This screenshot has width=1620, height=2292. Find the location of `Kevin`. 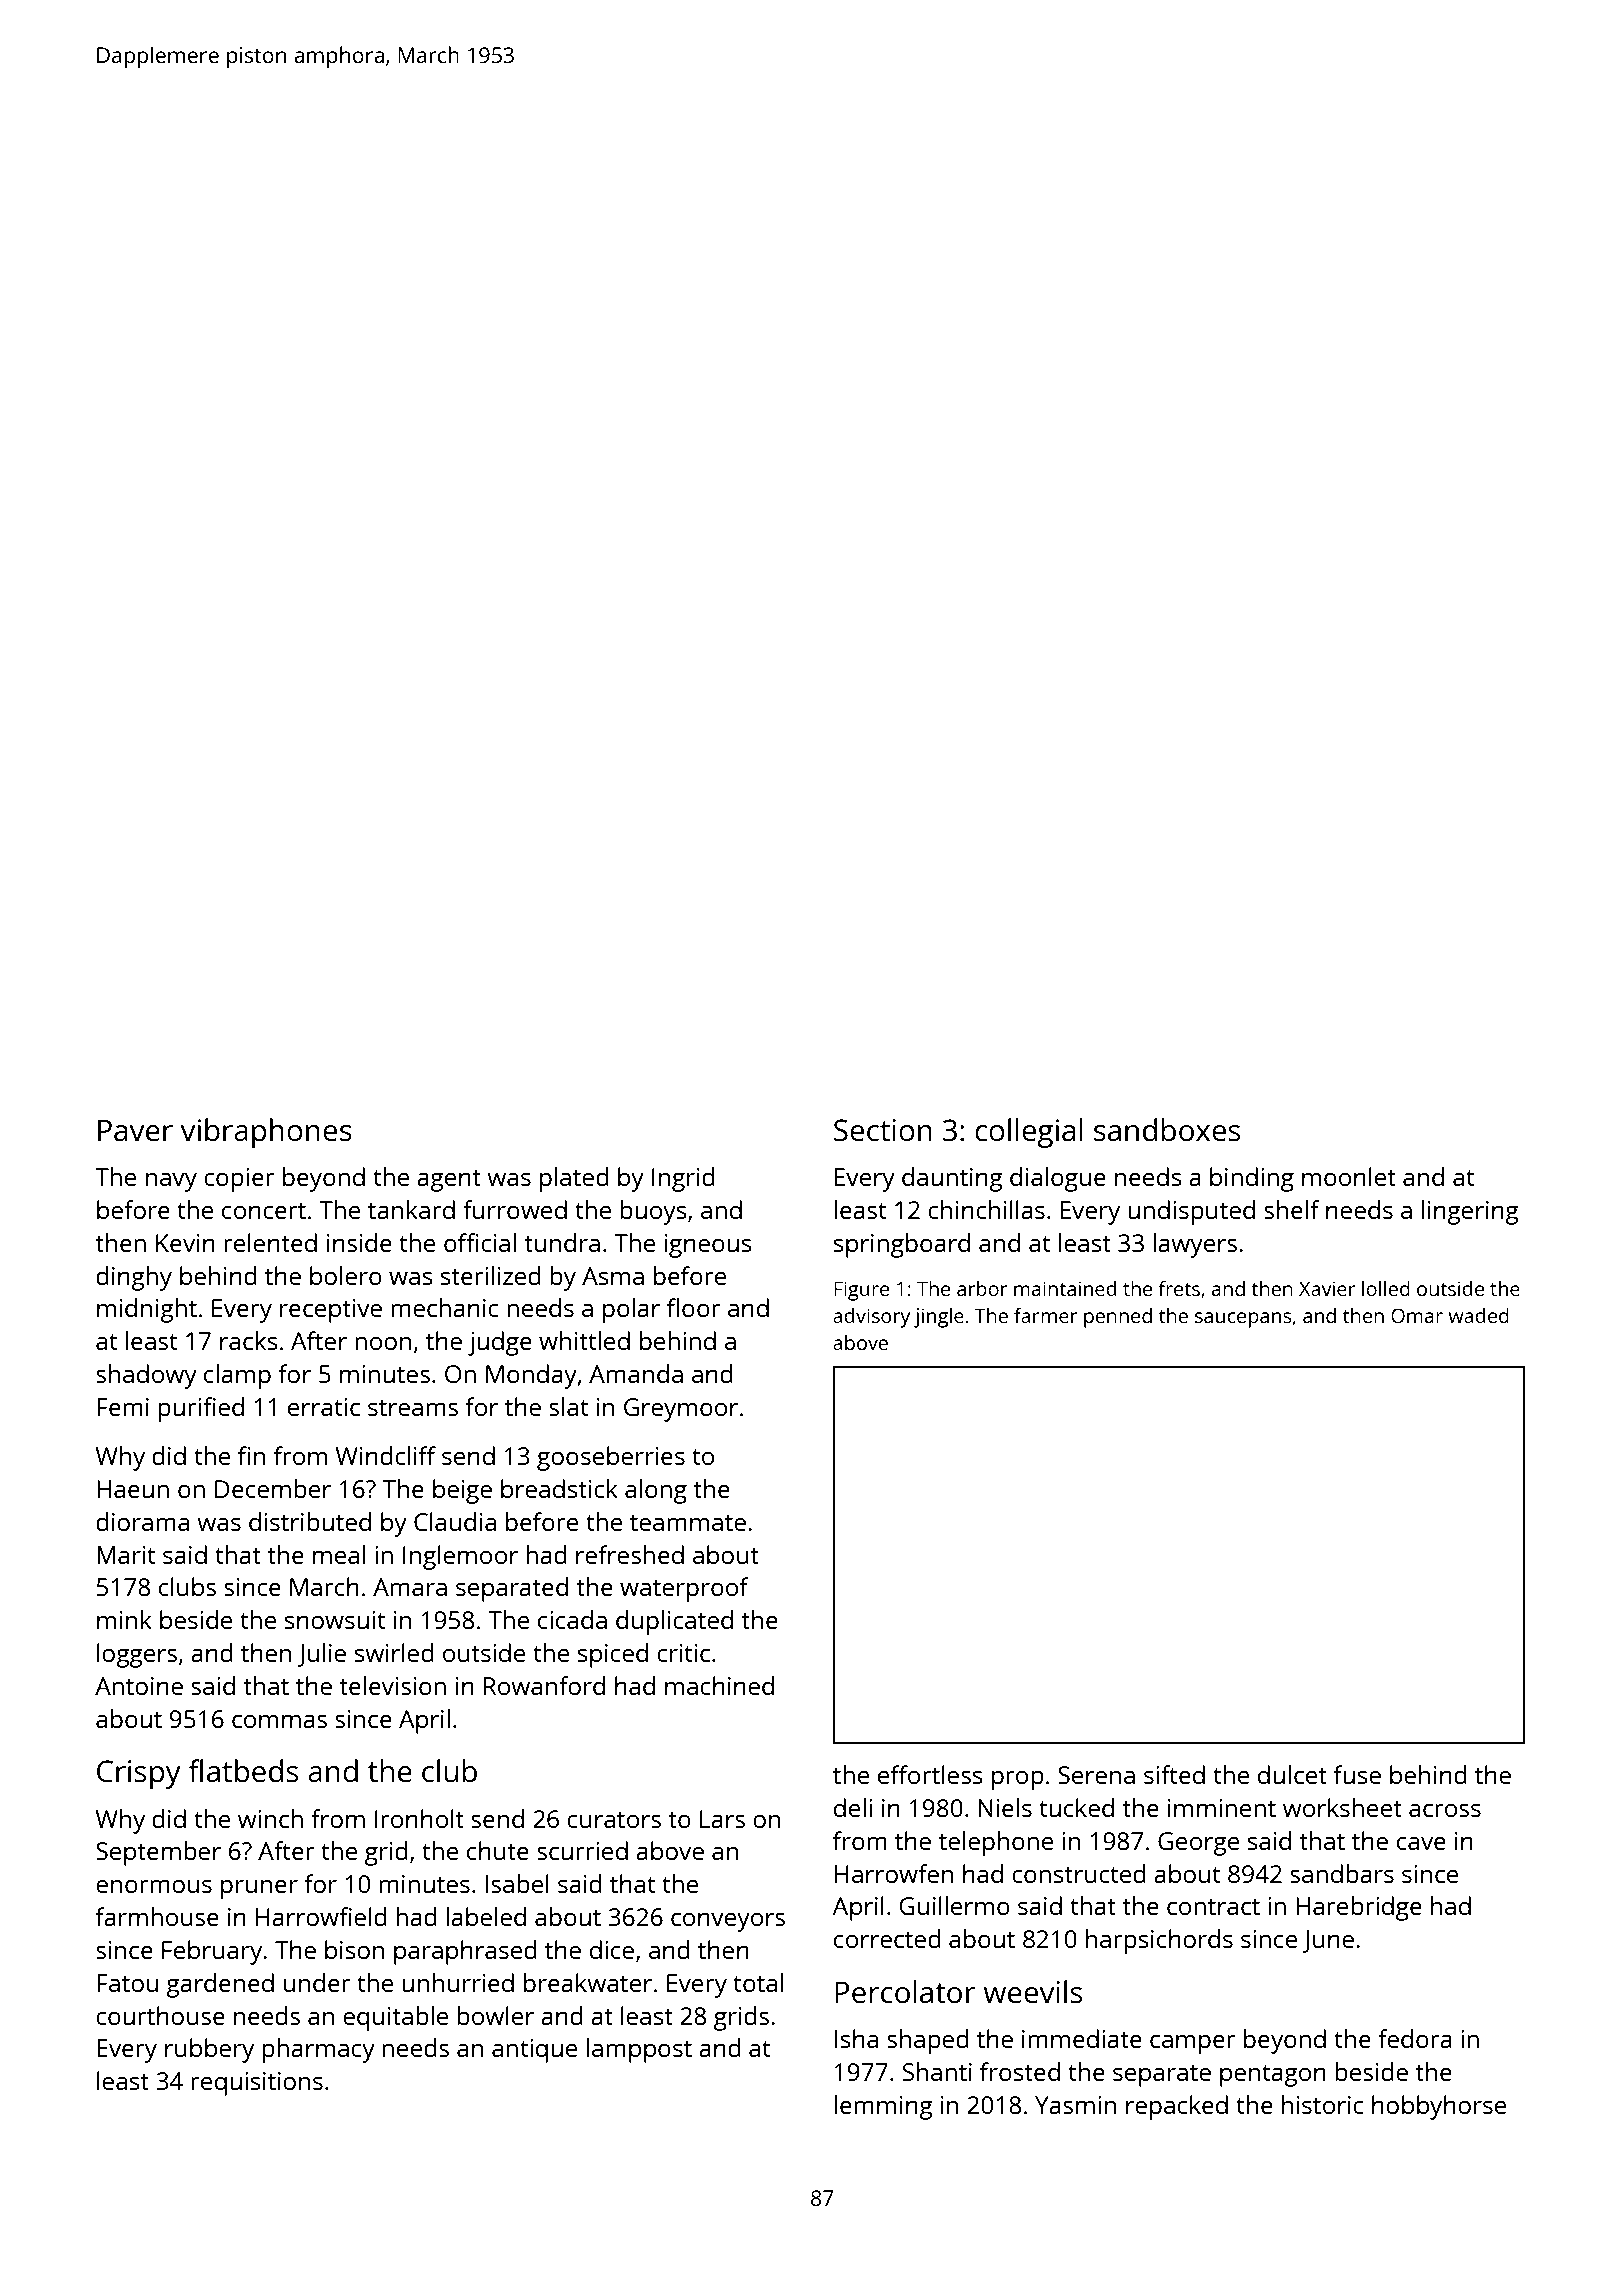

Kevin is located at coordinates (185, 1243).
